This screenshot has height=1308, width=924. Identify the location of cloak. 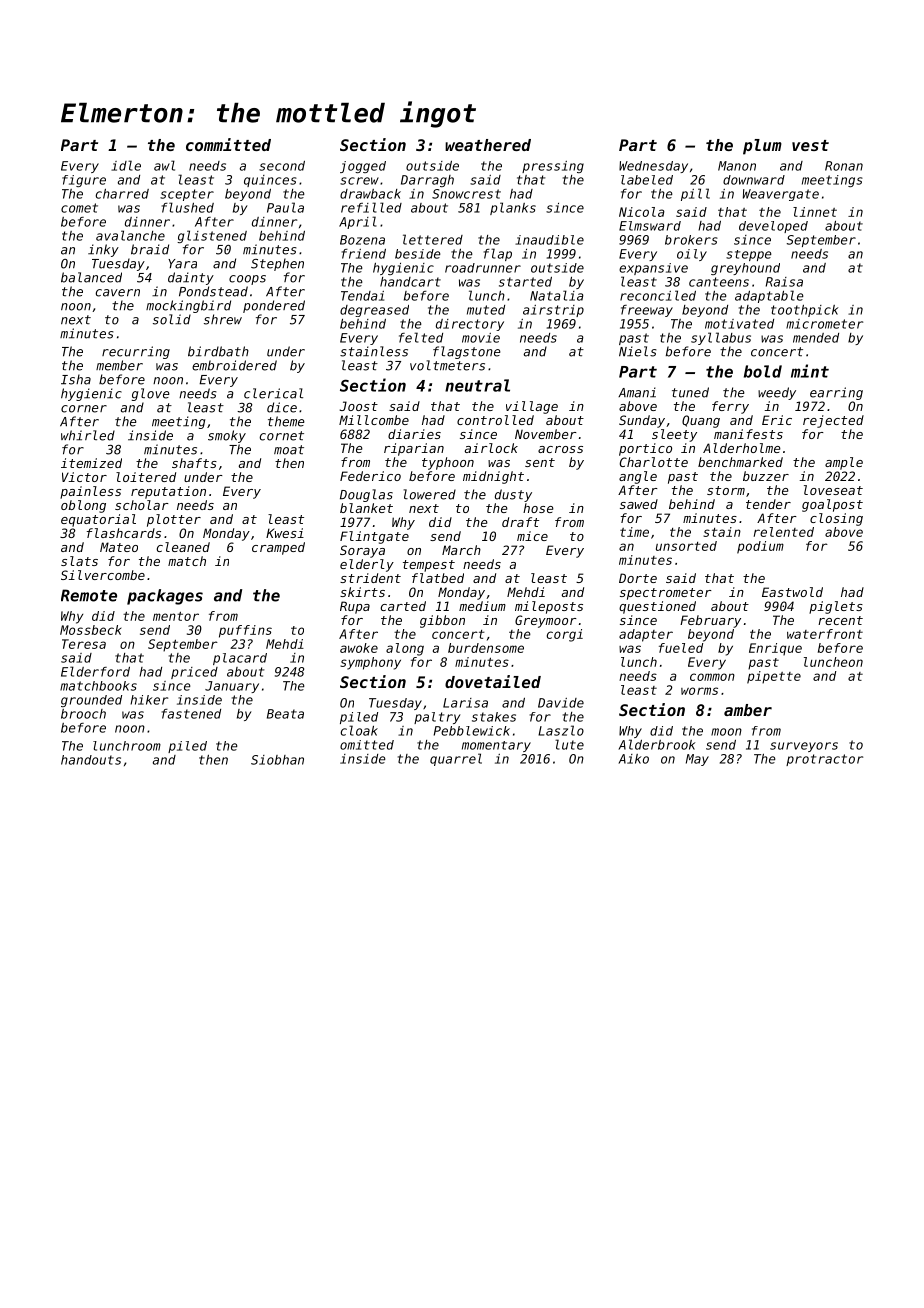
(359, 730).
